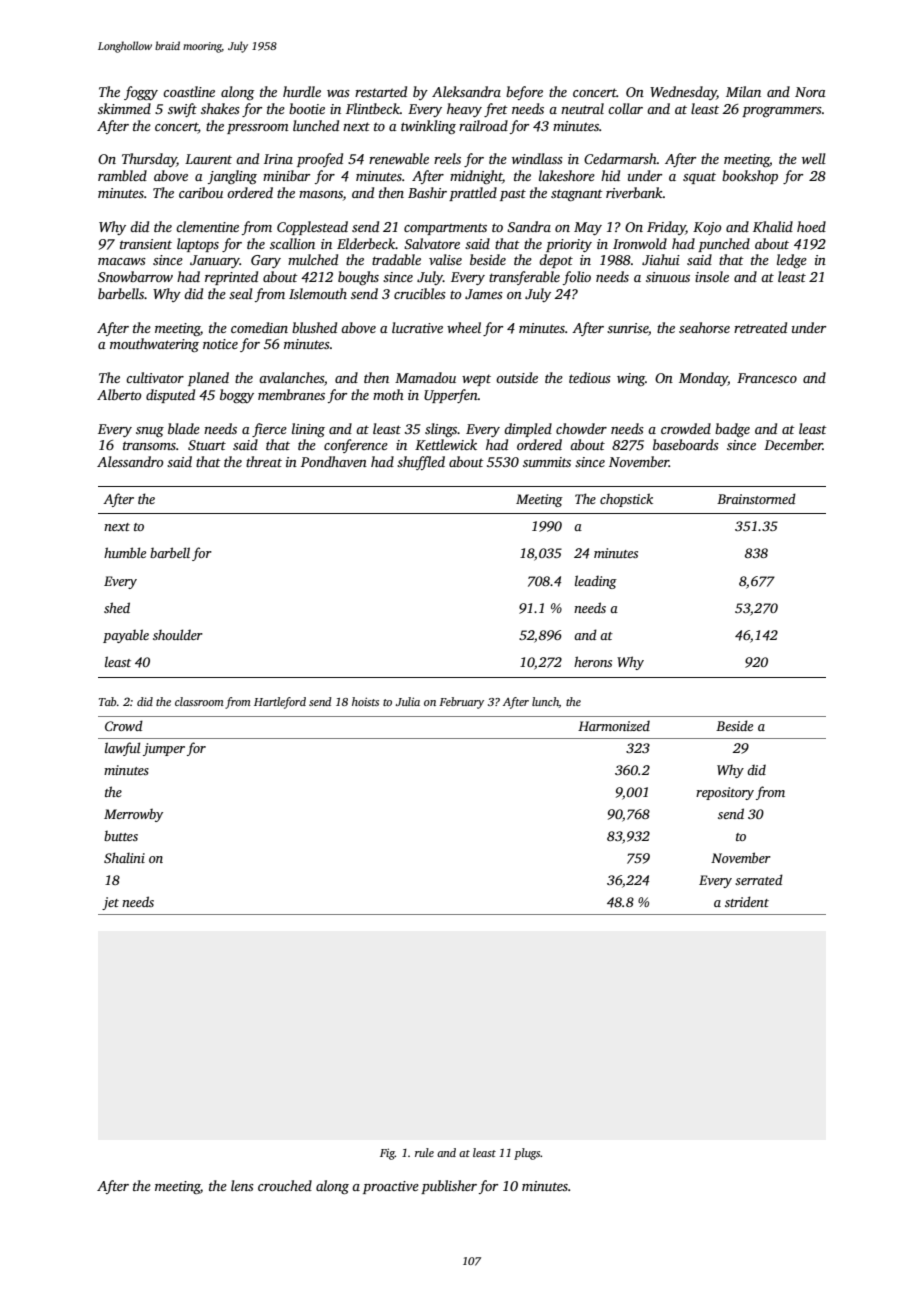  I want to click on Julia, so click(408, 701).
